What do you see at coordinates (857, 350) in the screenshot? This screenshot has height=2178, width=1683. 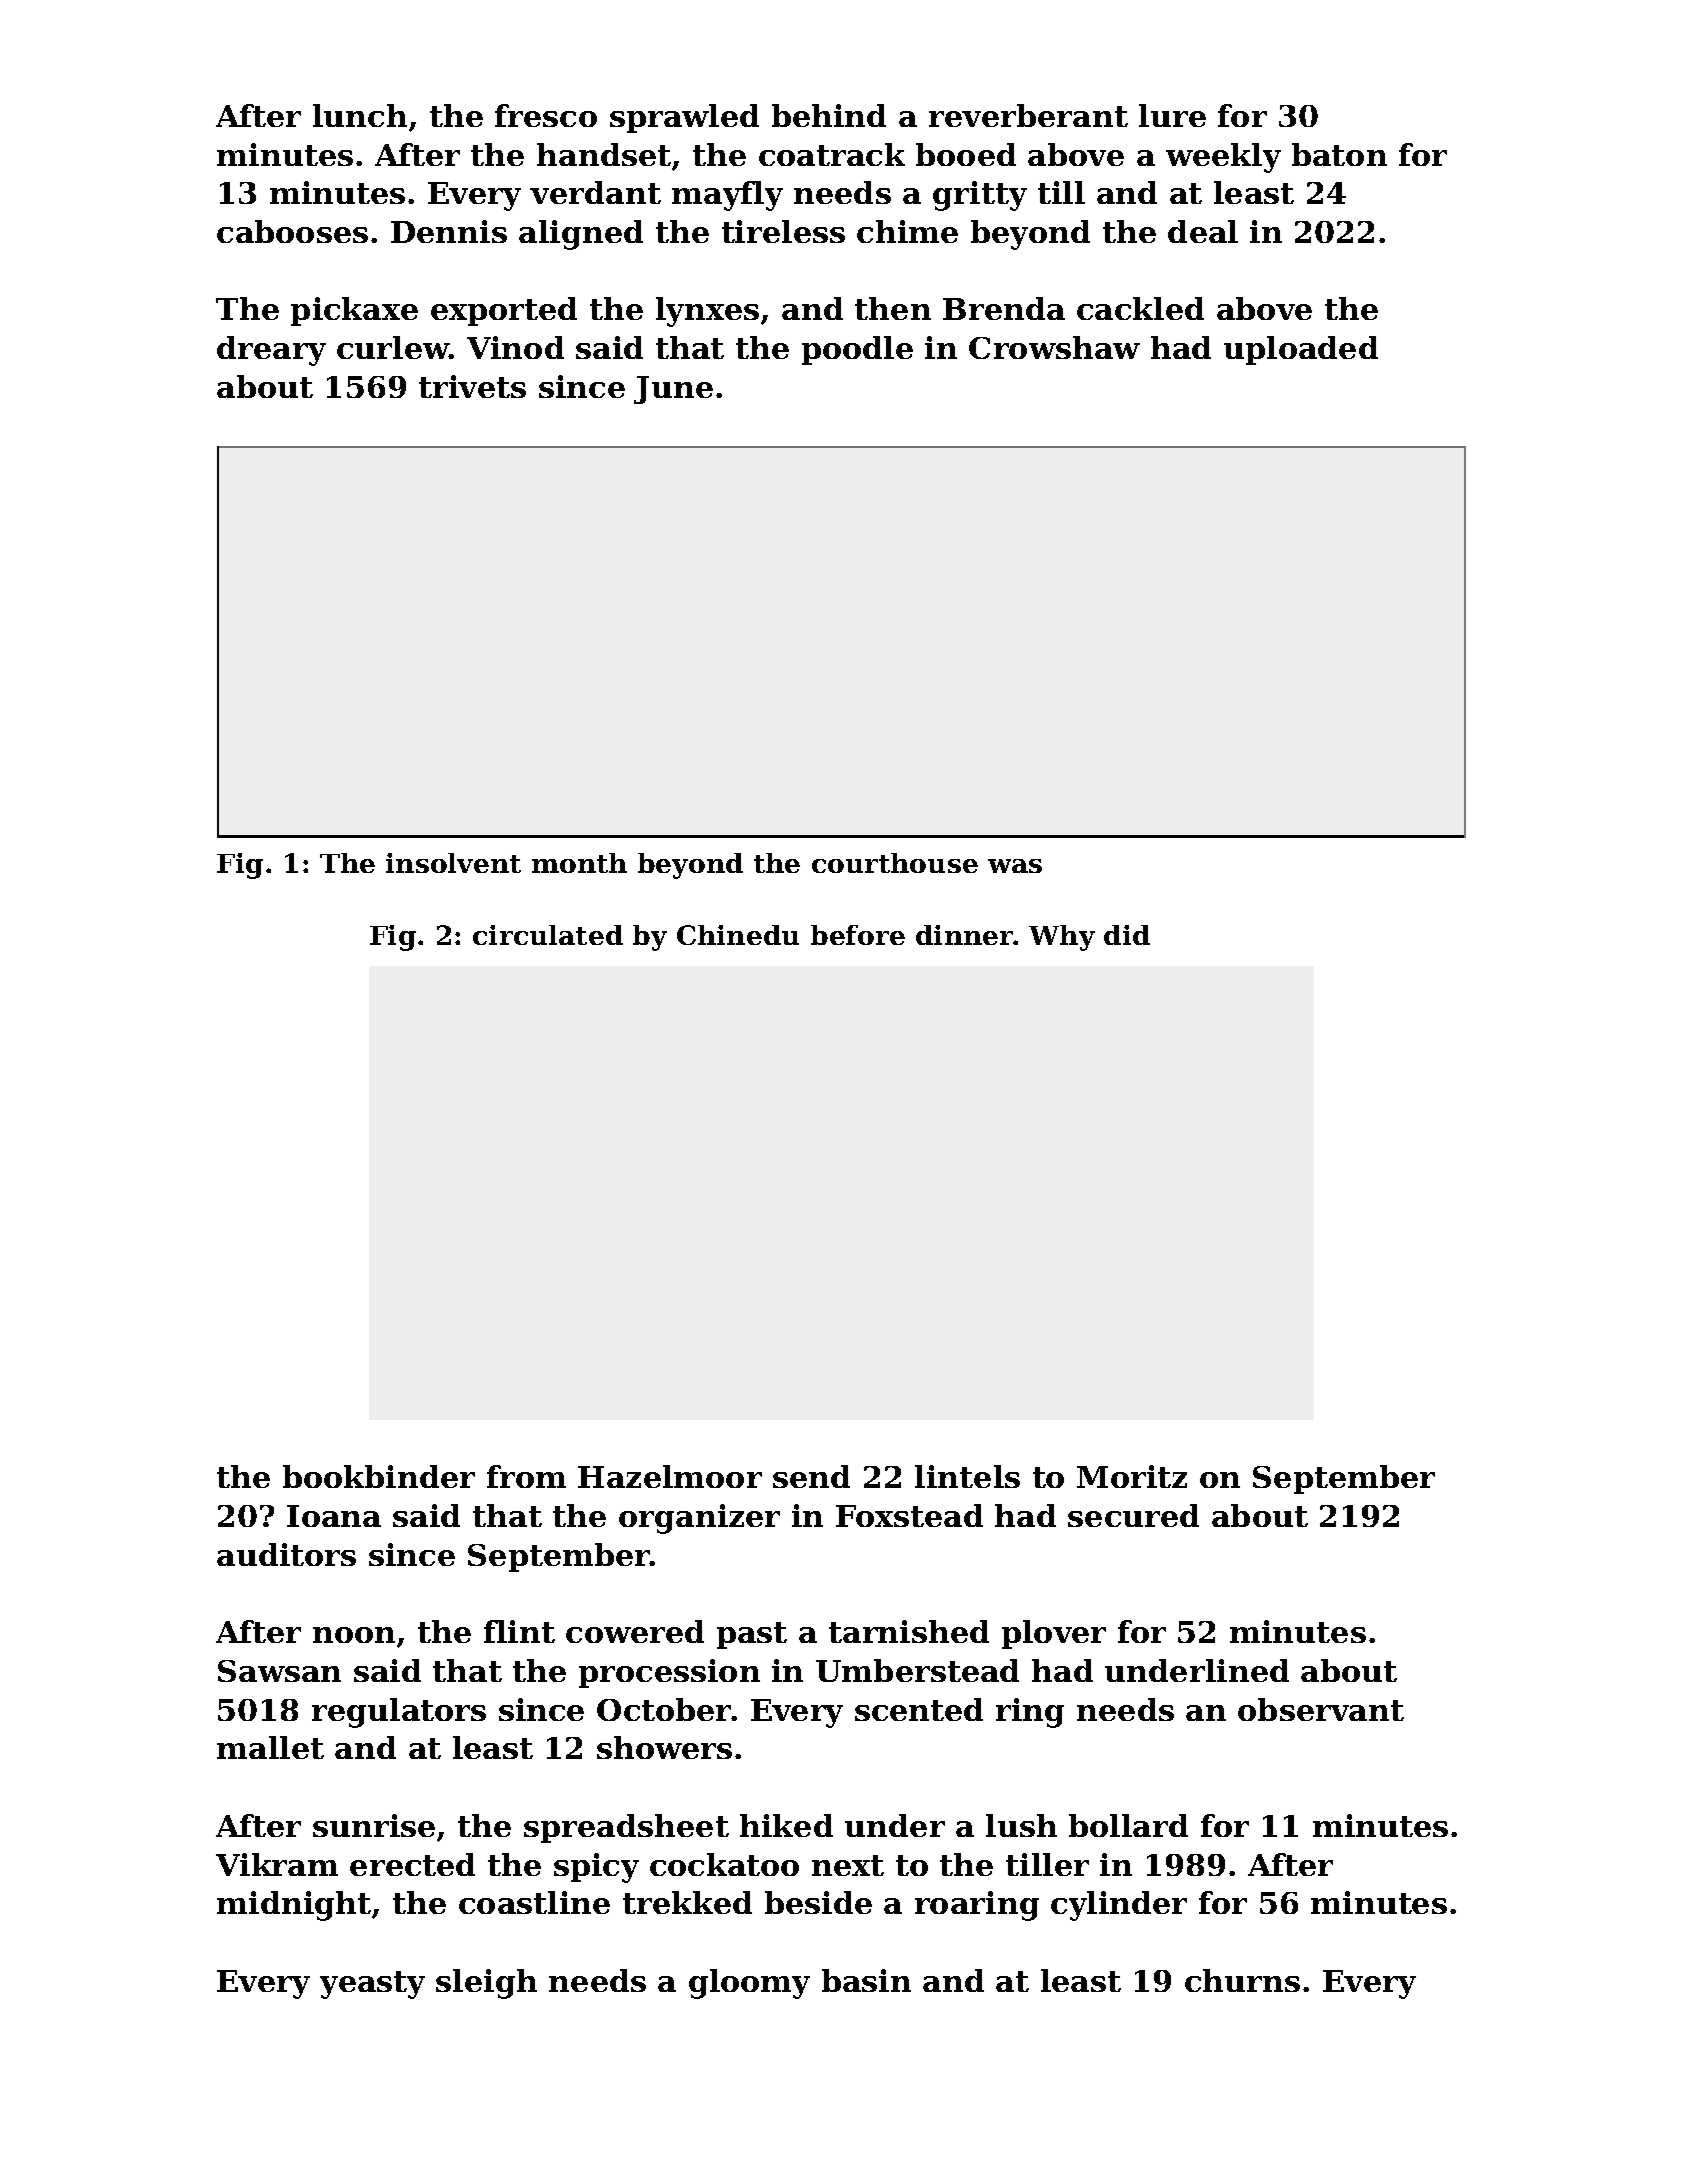 I see `poodle` at bounding box center [857, 350].
